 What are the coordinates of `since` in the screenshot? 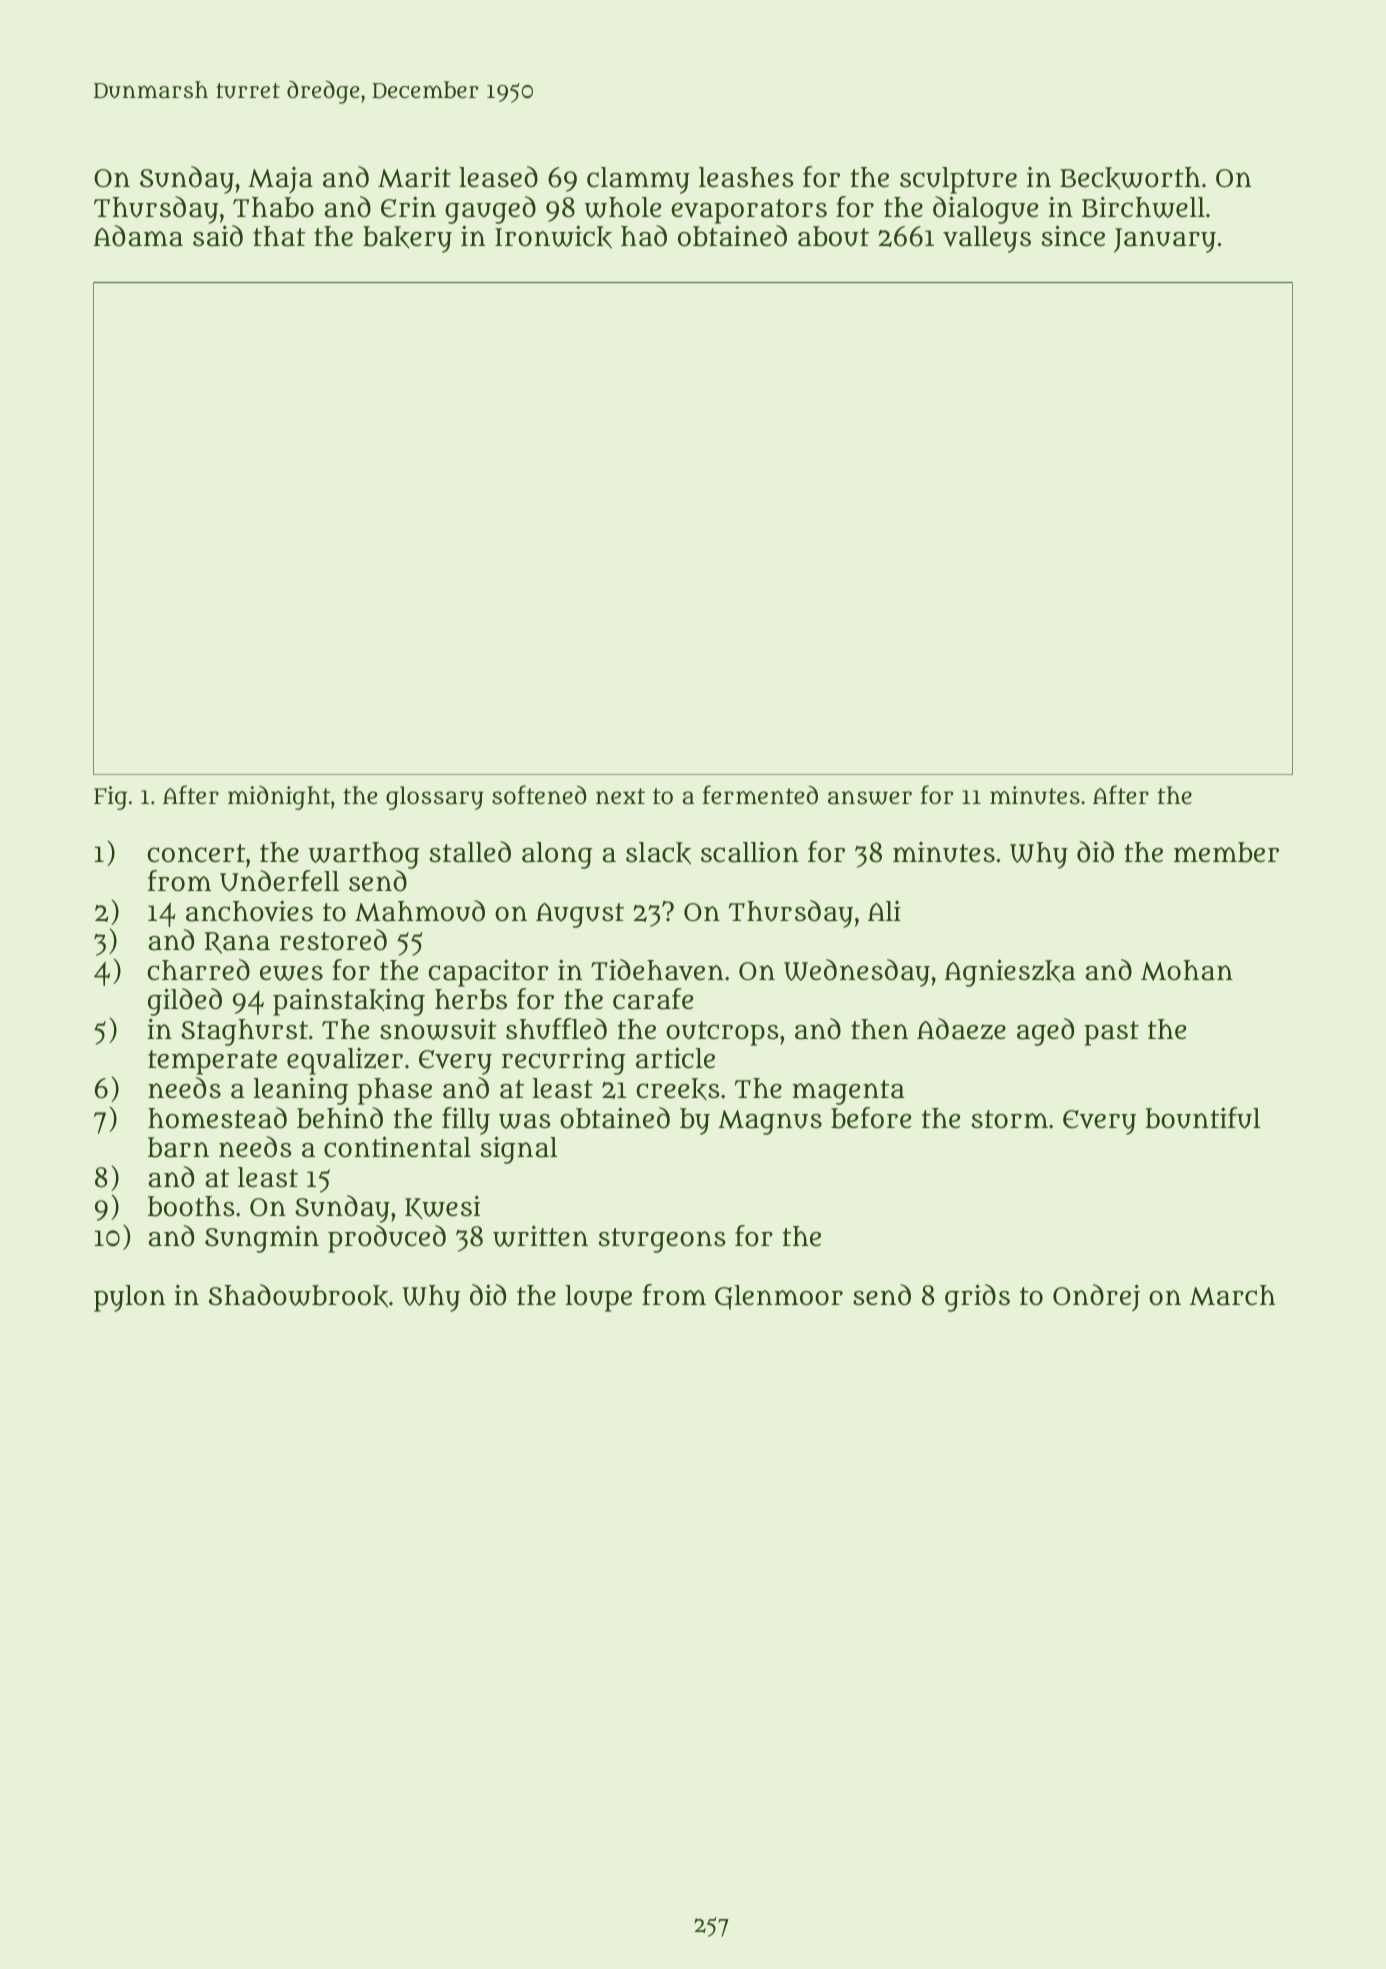 It's located at (1073, 236).
